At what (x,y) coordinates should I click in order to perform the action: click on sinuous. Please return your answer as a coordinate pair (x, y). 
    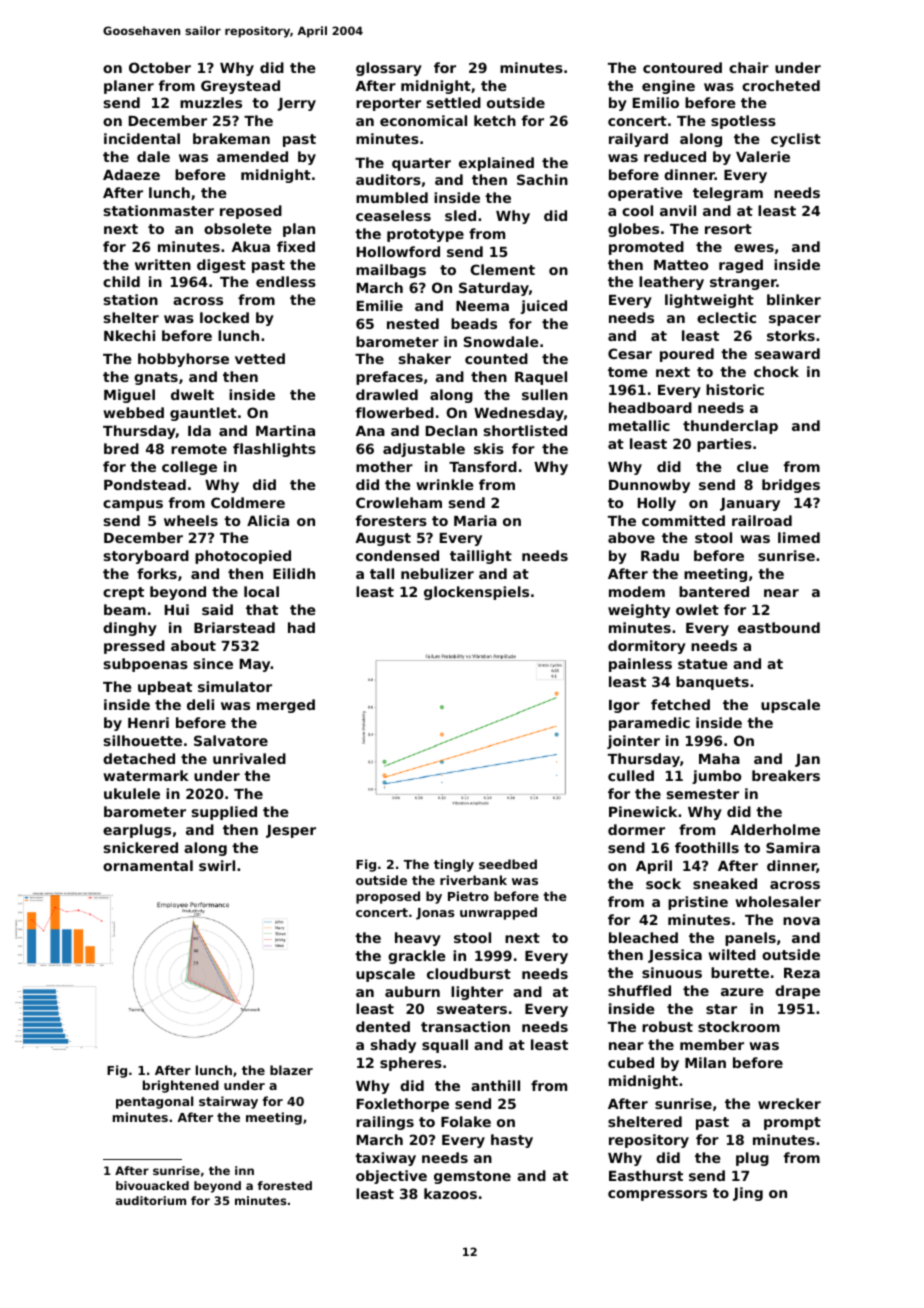
    Looking at the image, I should click on (672, 972).
